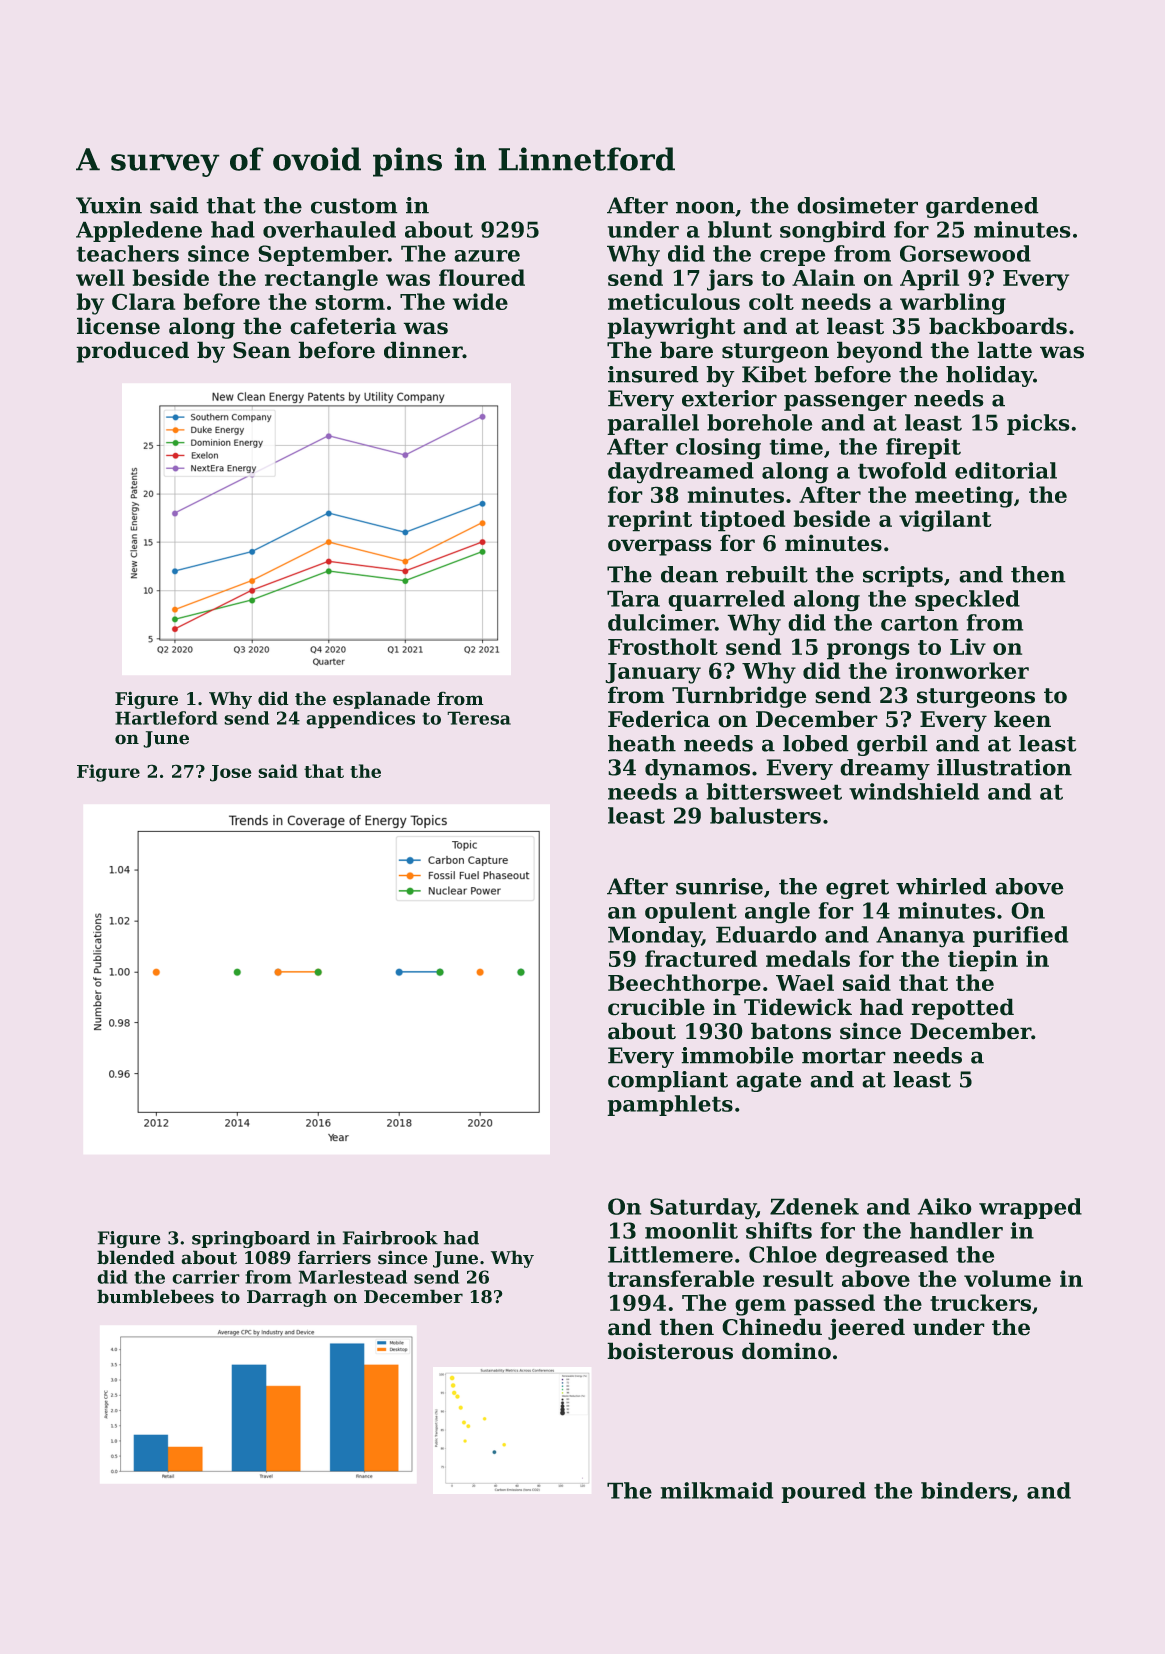 The width and height of the page is (1165, 1654). I want to click on Fairbrook, so click(390, 1238).
